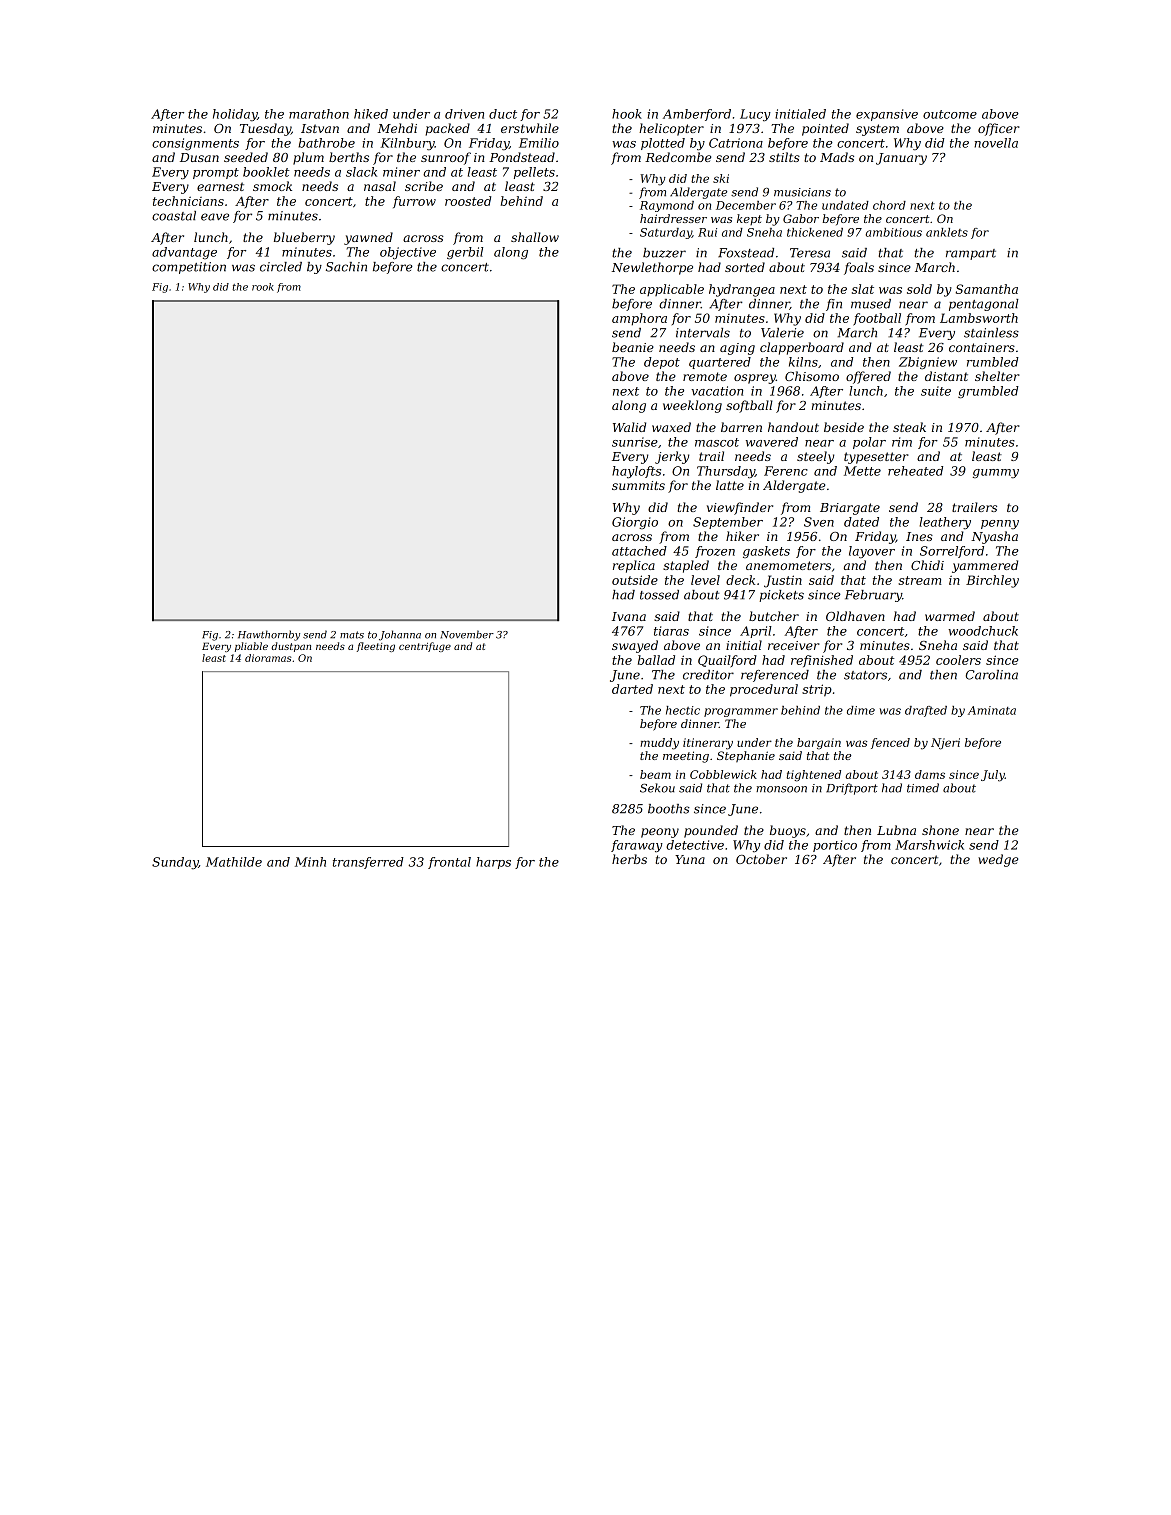  Describe the element at coordinates (534, 173) in the screenshot. I see `pellets` at that location.
